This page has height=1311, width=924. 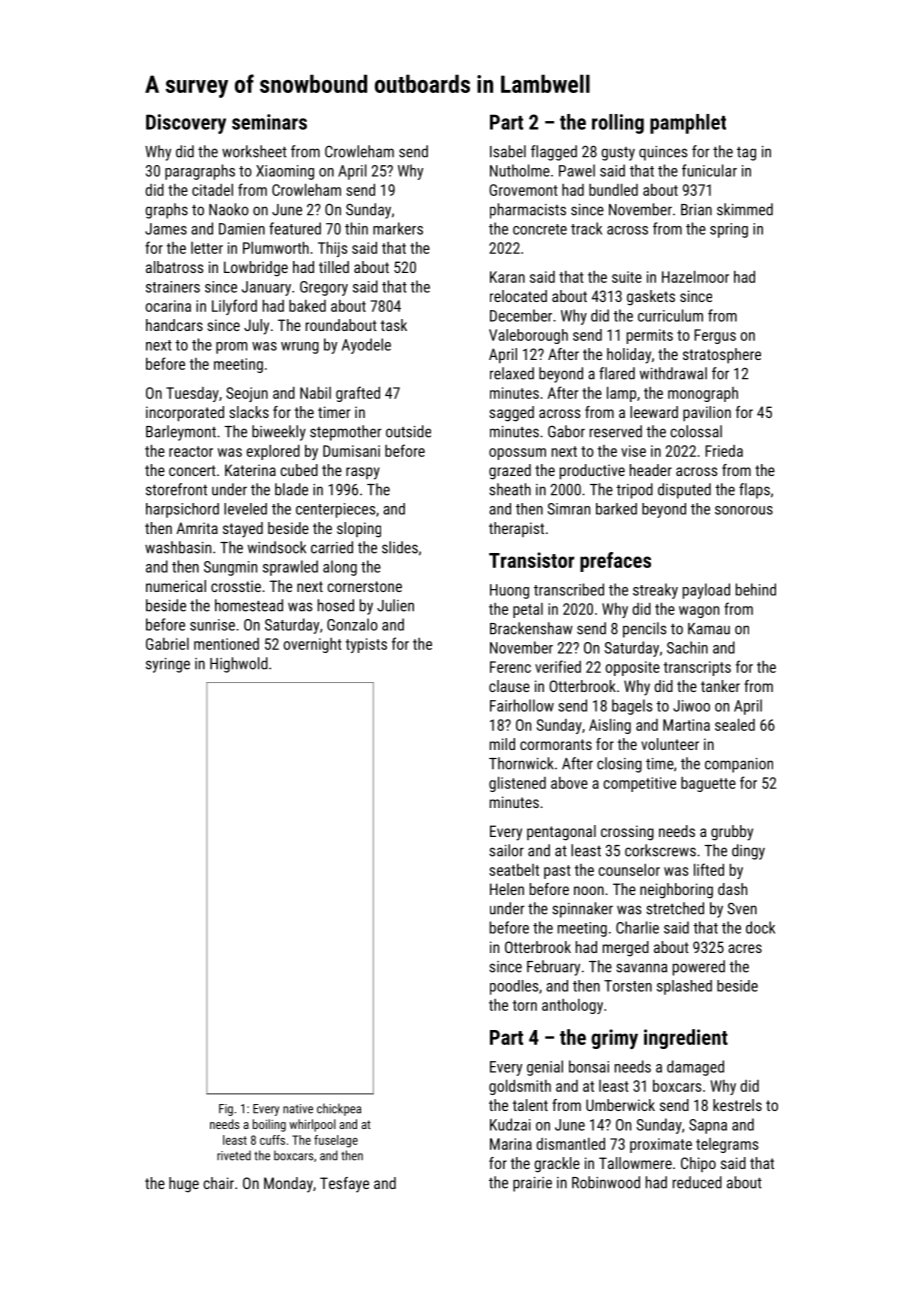 I want to click on Hazelmoor, so click(x=695, y=277).
